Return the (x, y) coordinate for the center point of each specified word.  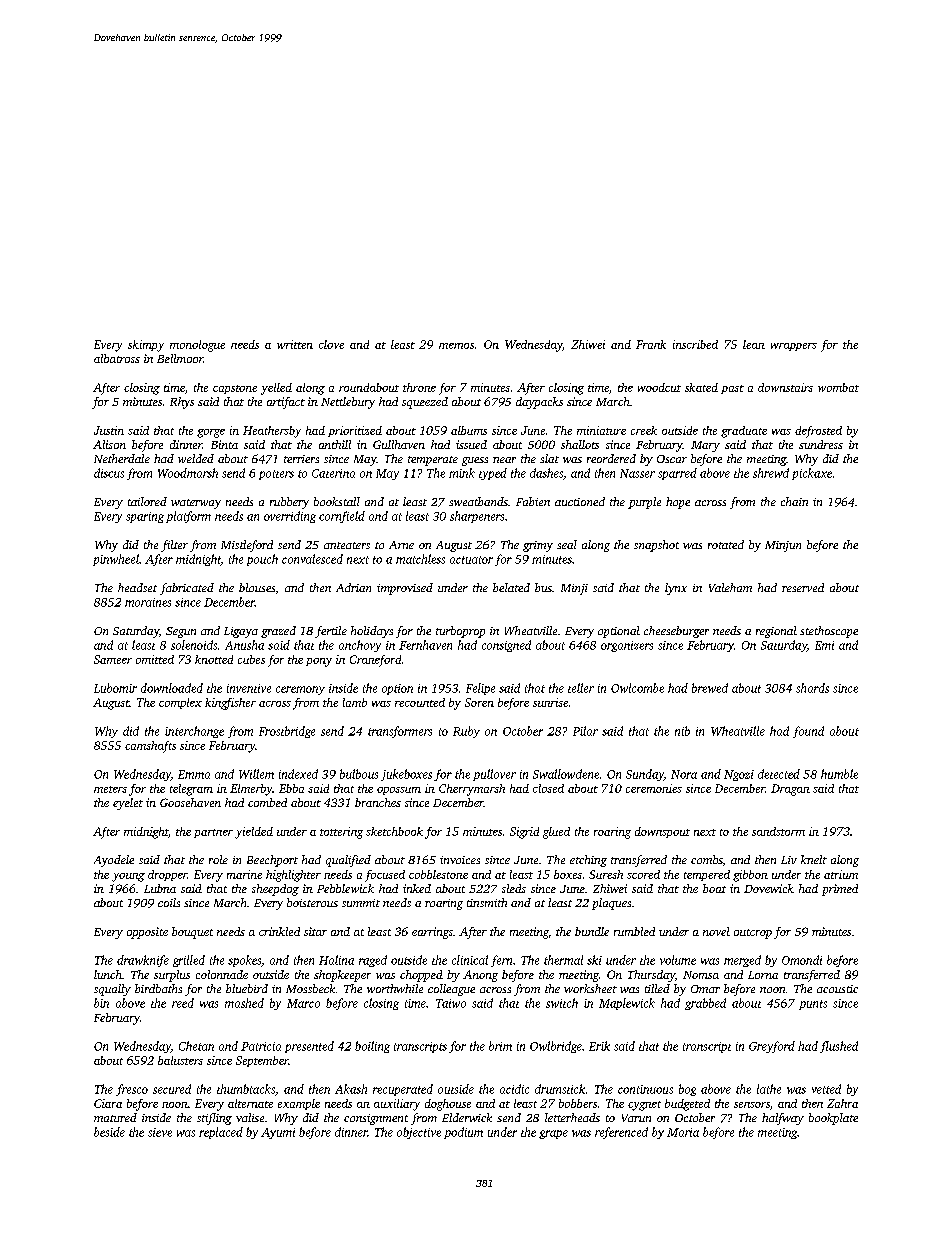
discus (109, 473)
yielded (254, 833)
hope (678, 503)
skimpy (146, 346)
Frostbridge (287, 732)
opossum (399, 791)
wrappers (794, 347)
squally (112, 990)
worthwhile (395, 988)
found (808, 732)
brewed (710, 688)
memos (456, 346)
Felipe (480, 689)
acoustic (837, 989)
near (504, 460)
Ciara (108, 1103)
